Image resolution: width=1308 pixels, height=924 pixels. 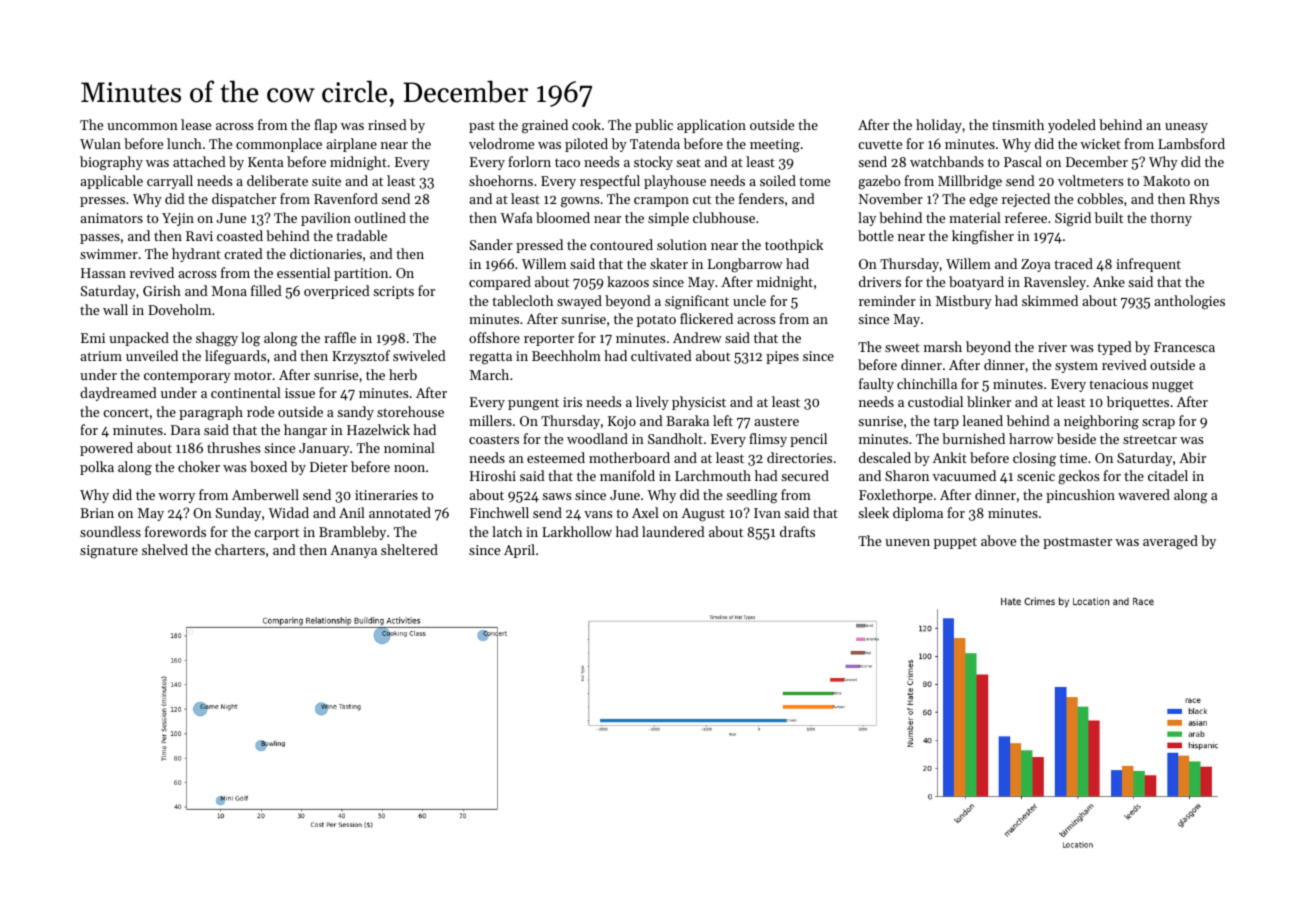 What do you see at coordinates (943, 346) in the screenshot?
I see `marsh` at bounding box center [943, 346].
